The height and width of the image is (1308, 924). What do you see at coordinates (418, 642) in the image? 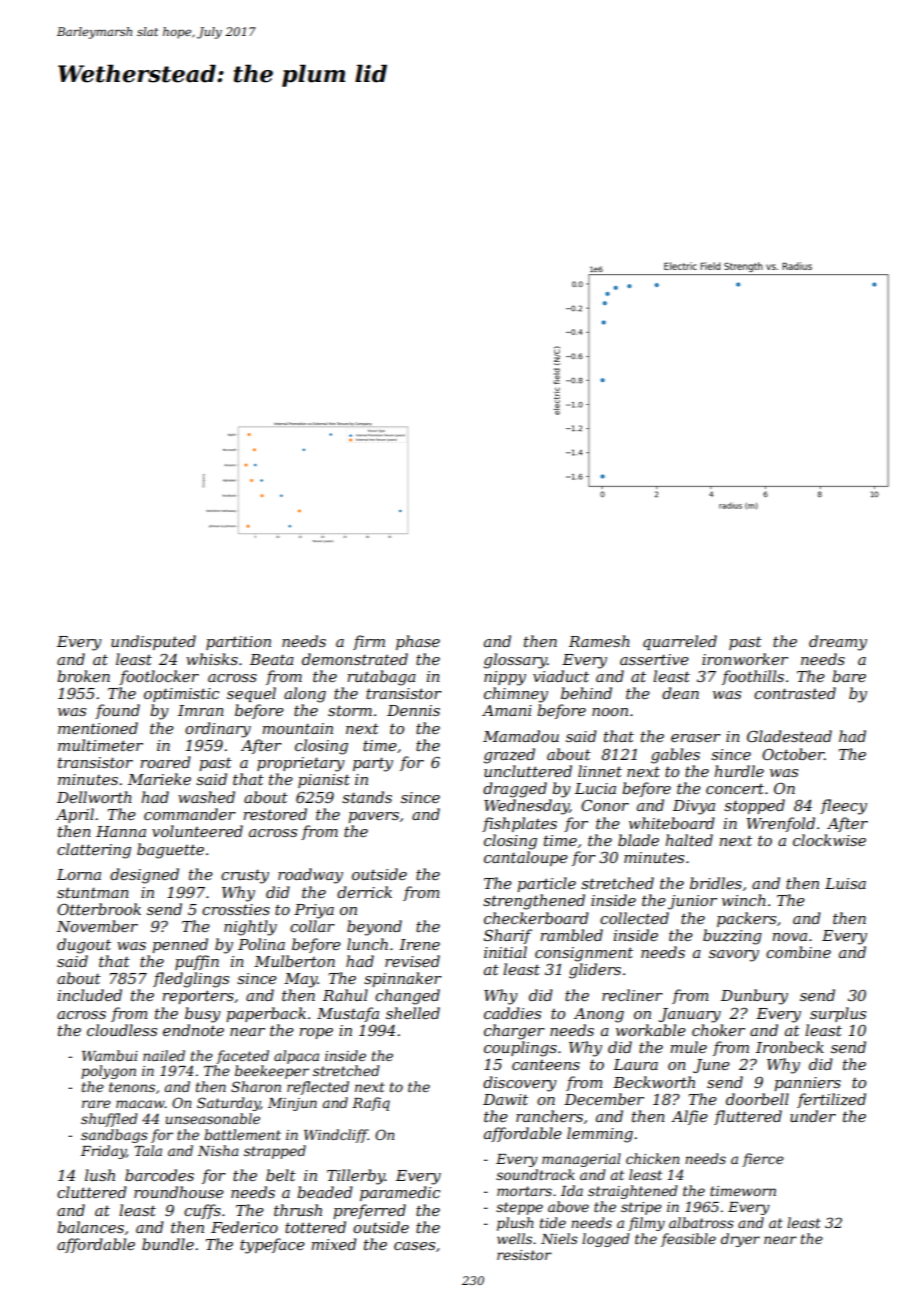
I see `phase` at bounding box center [418, 642].
